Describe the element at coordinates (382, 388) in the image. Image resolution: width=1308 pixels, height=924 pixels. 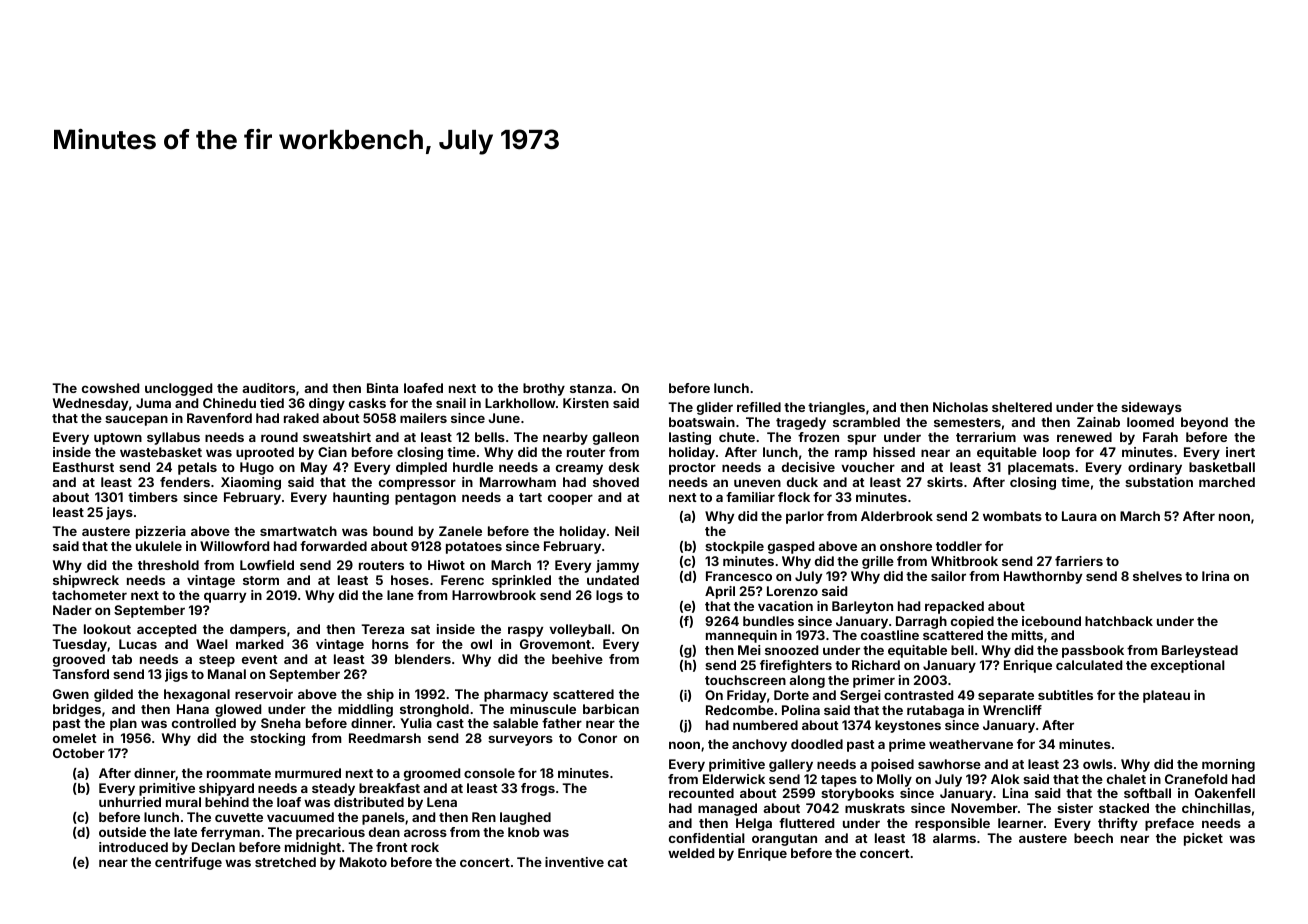
I see `Binta` at that location.
